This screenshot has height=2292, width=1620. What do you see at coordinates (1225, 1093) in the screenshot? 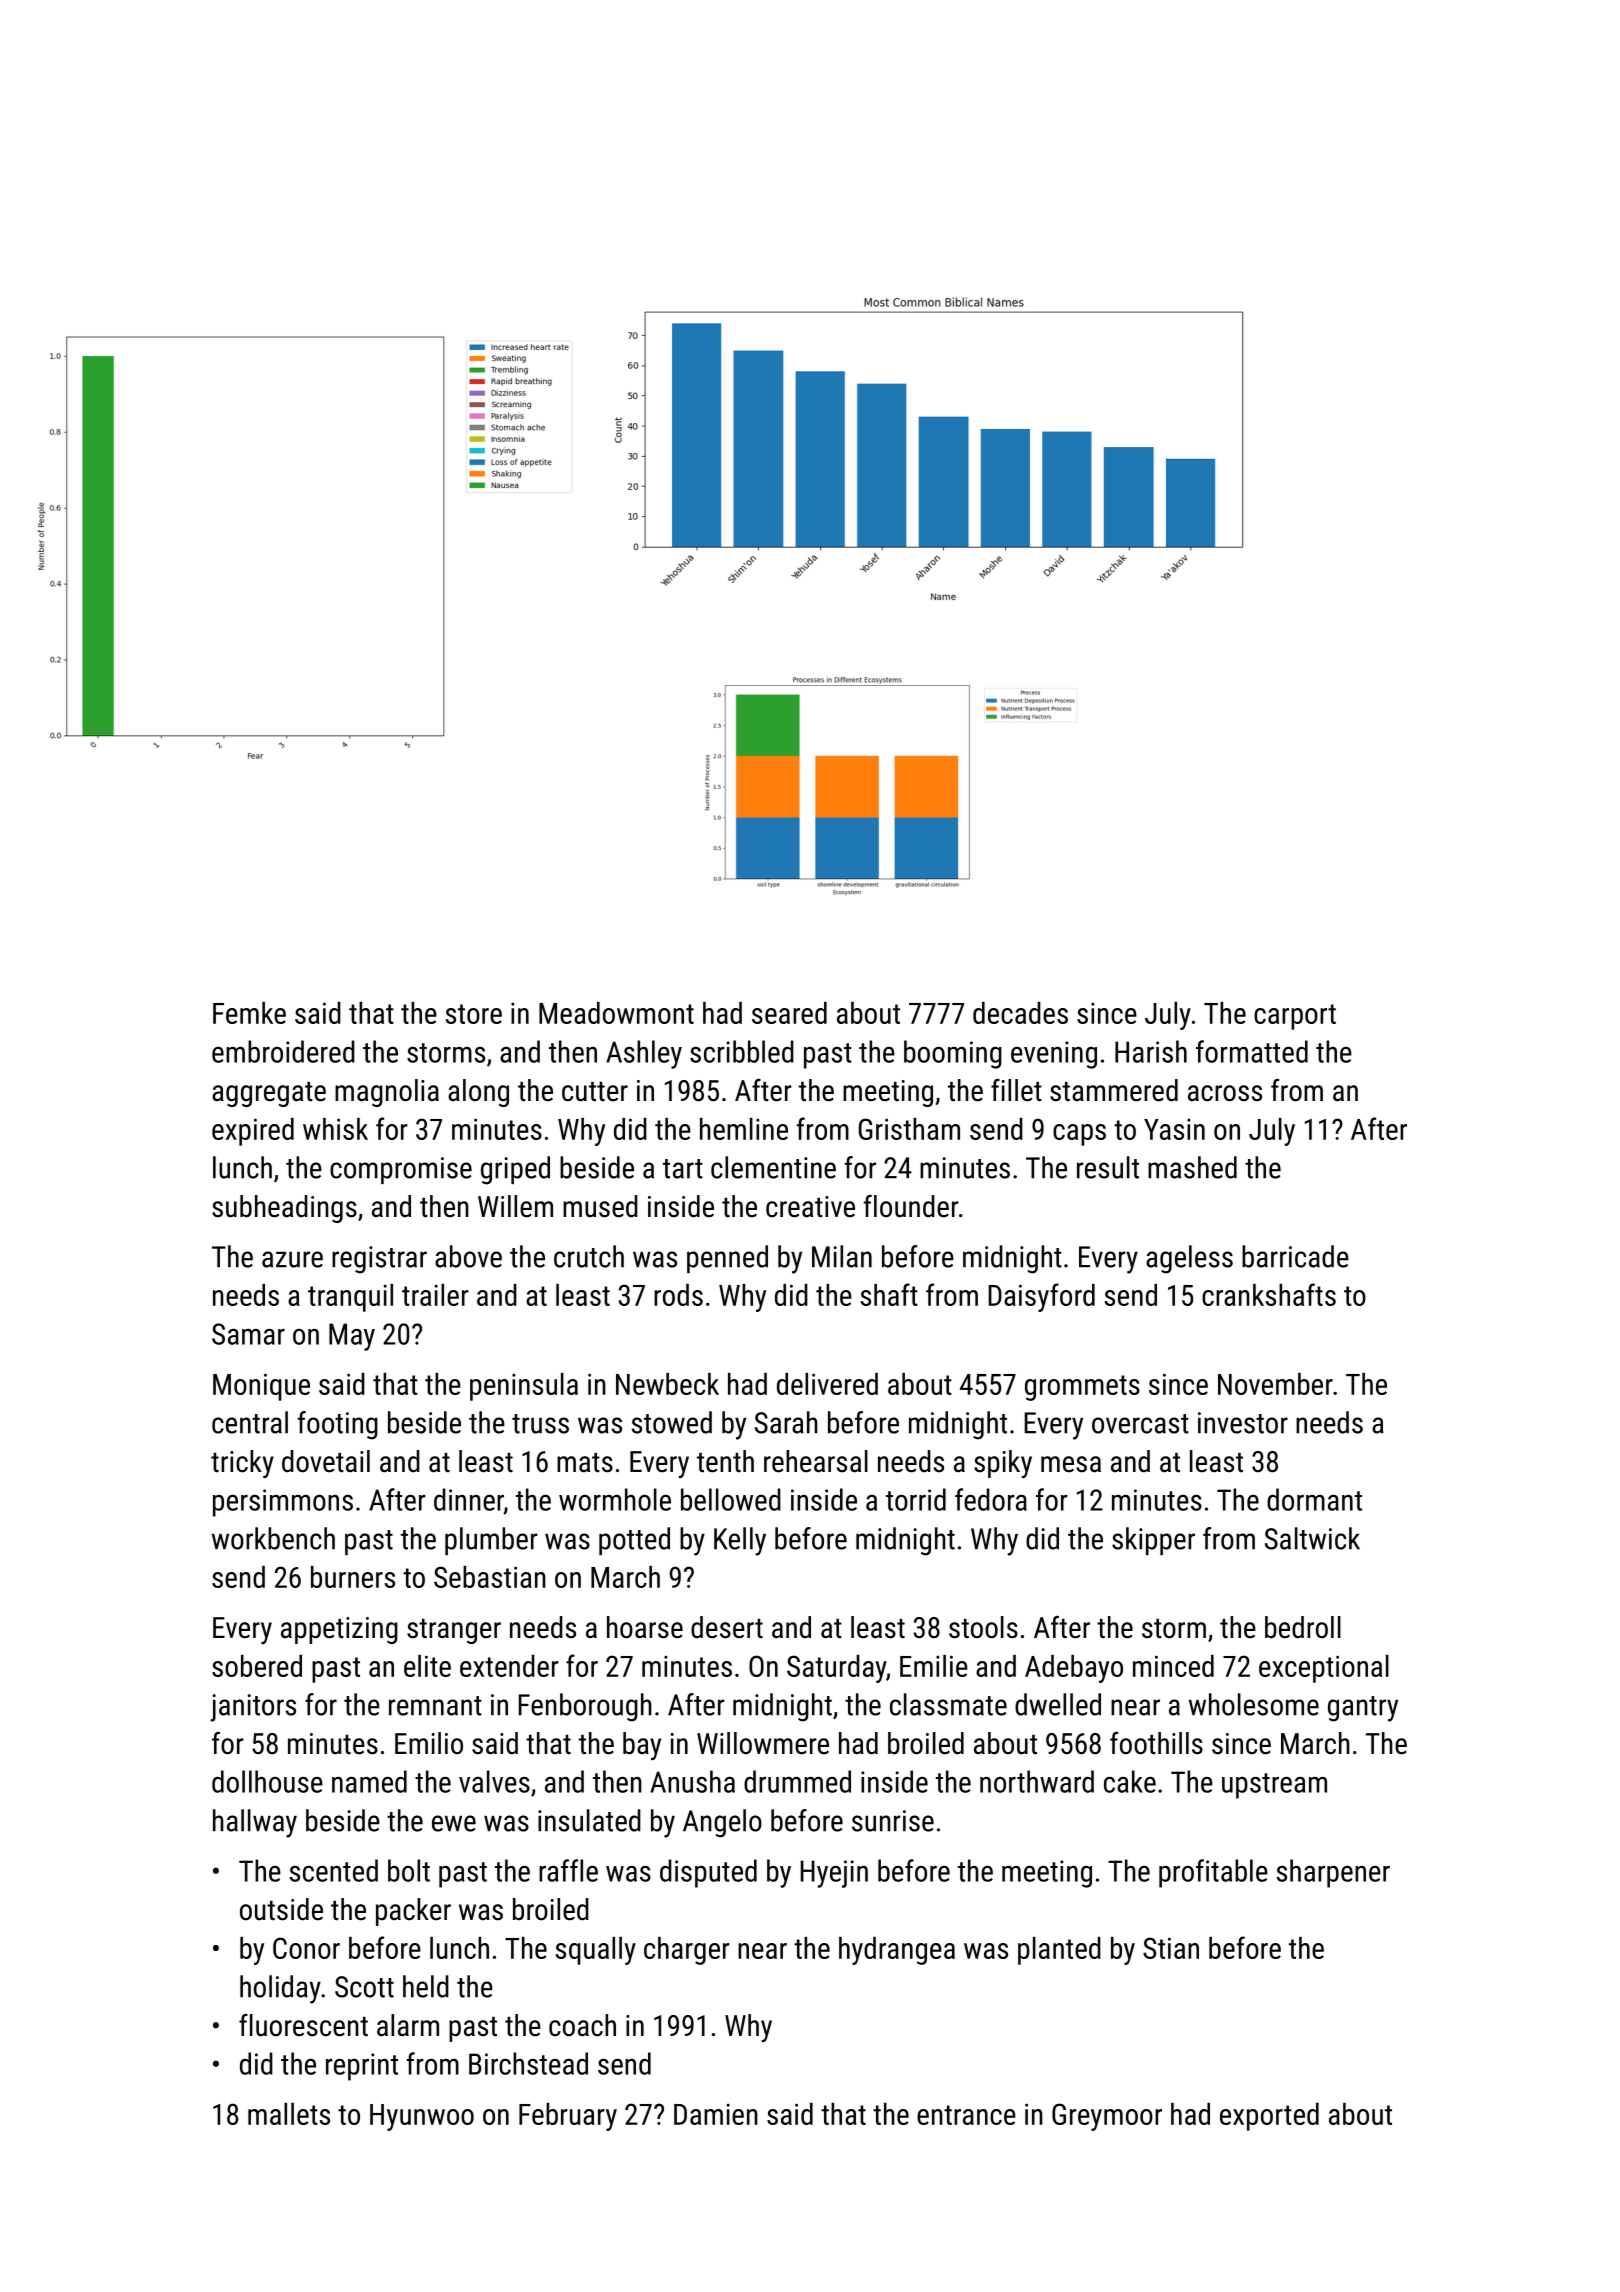
I see `across` at bounding box center [1225, 1093].
